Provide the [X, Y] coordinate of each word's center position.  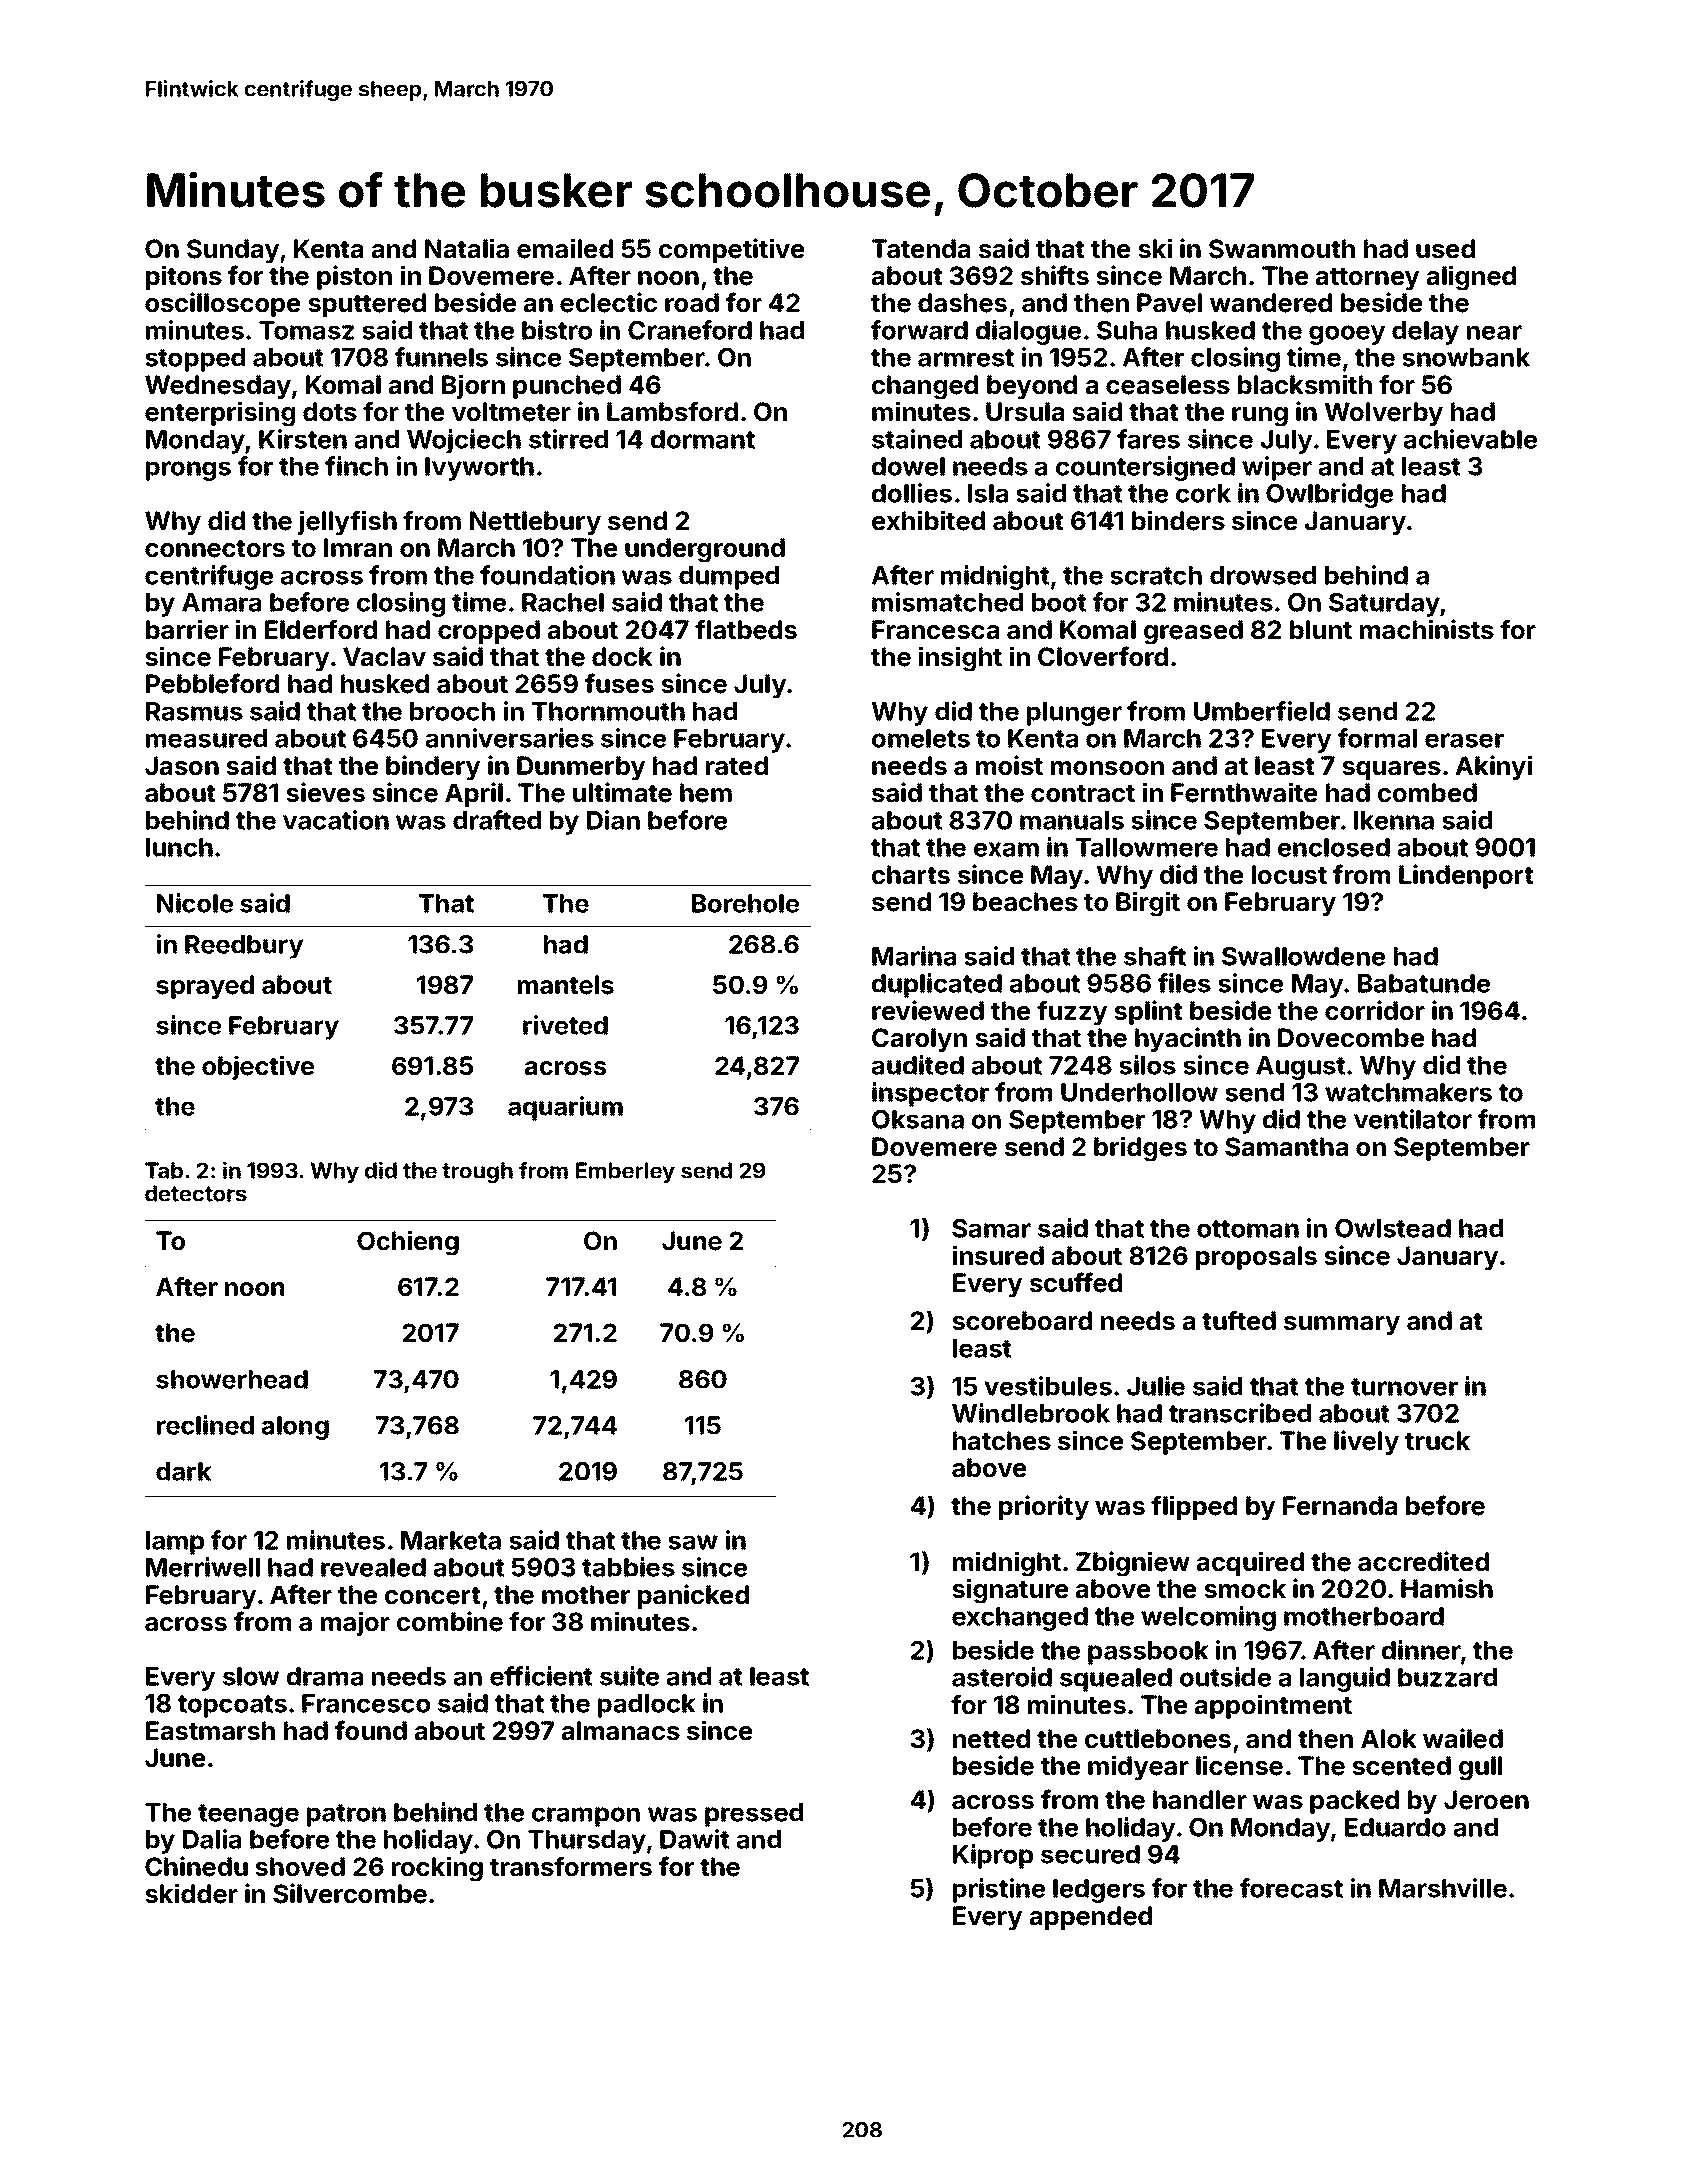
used [1445, 249]
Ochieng [408, 1243]
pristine [999, 1890]
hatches [1002, 1441]
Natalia [467, 248]
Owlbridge [1329, 495]
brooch [452, 711]
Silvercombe [350, 1893]
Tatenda [921, 249]
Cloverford [1103, 656]
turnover [1404, 1387]
